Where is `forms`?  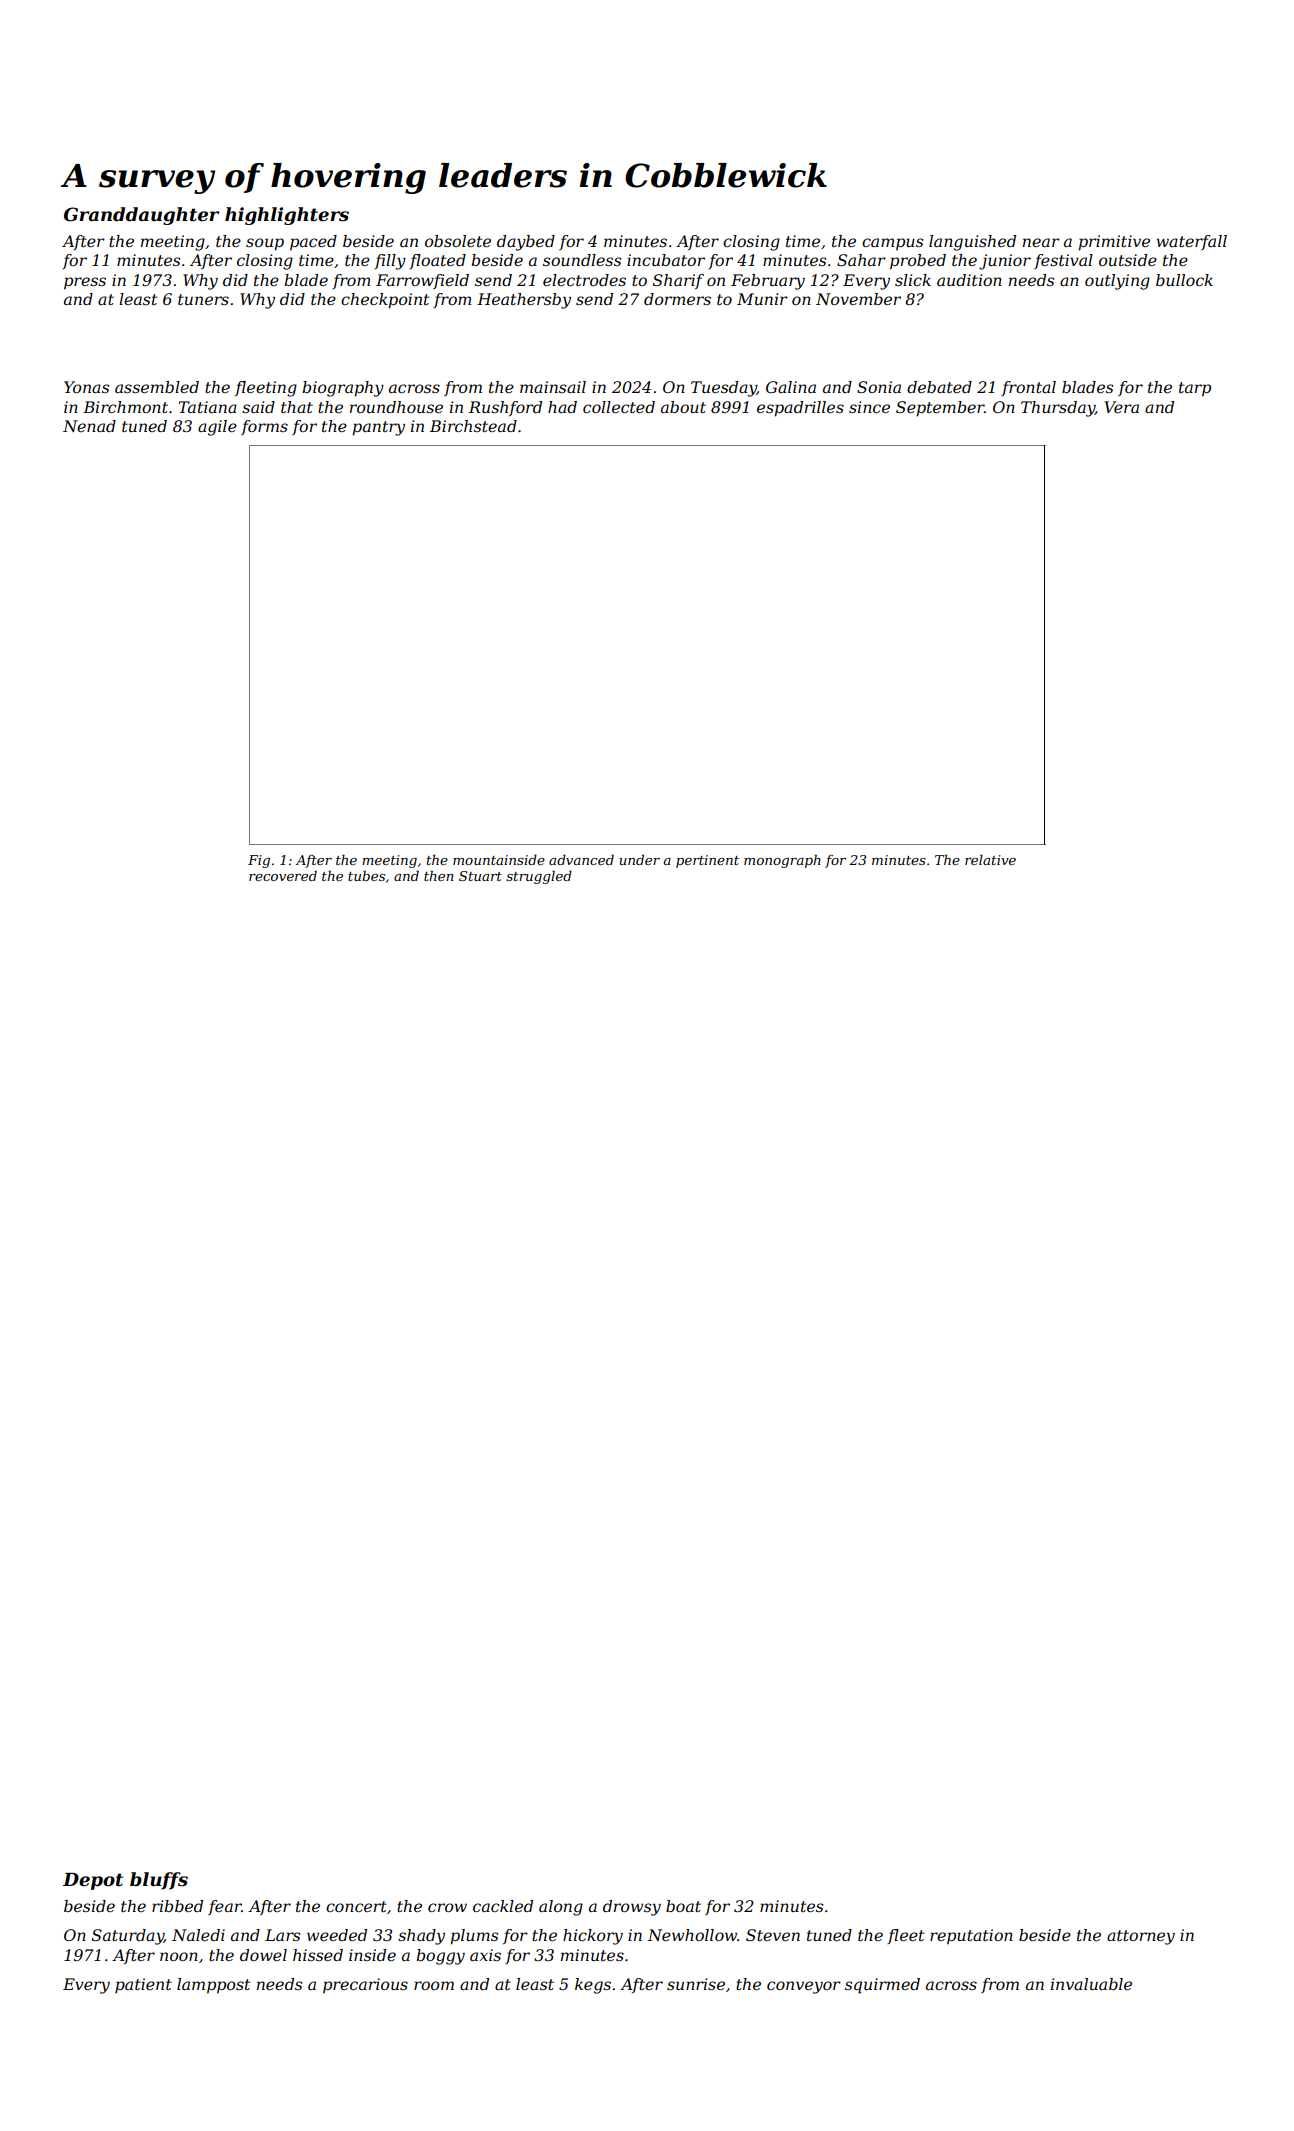
forms is located at coordinates (264, 427).
